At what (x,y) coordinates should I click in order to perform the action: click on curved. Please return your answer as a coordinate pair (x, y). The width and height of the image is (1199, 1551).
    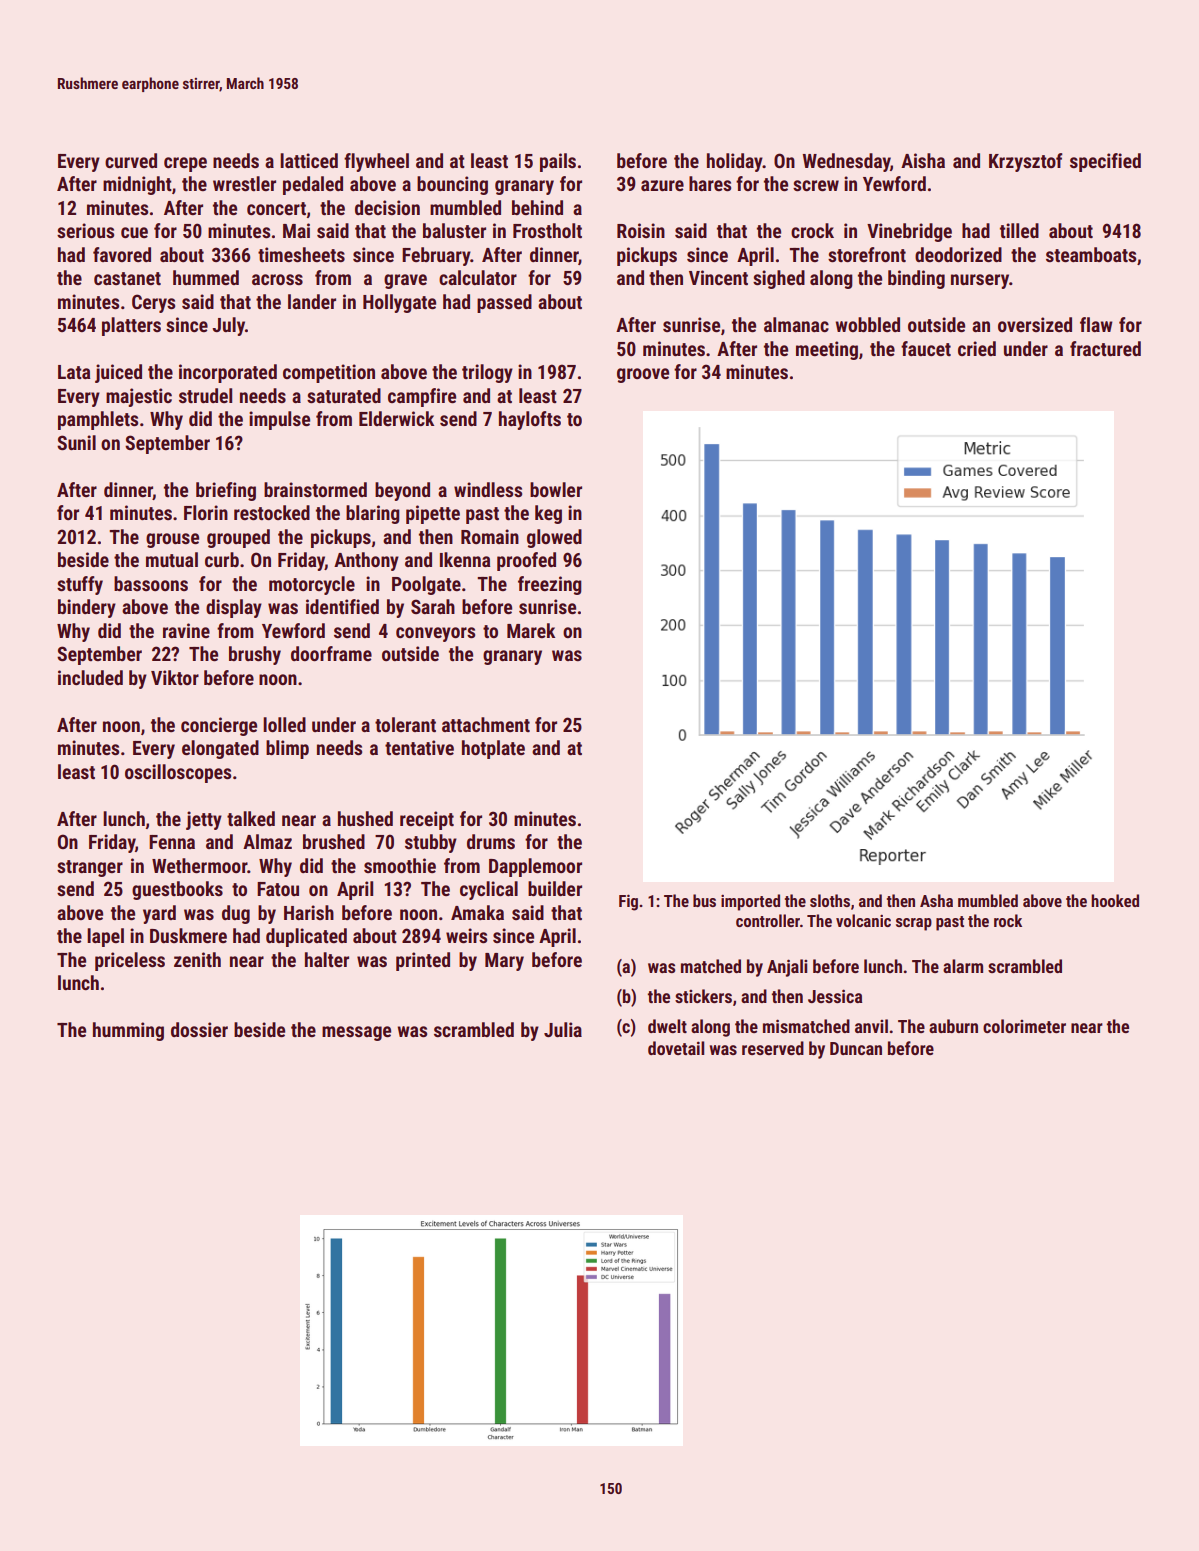
    Looking at the image, I should click on (131, 160).
